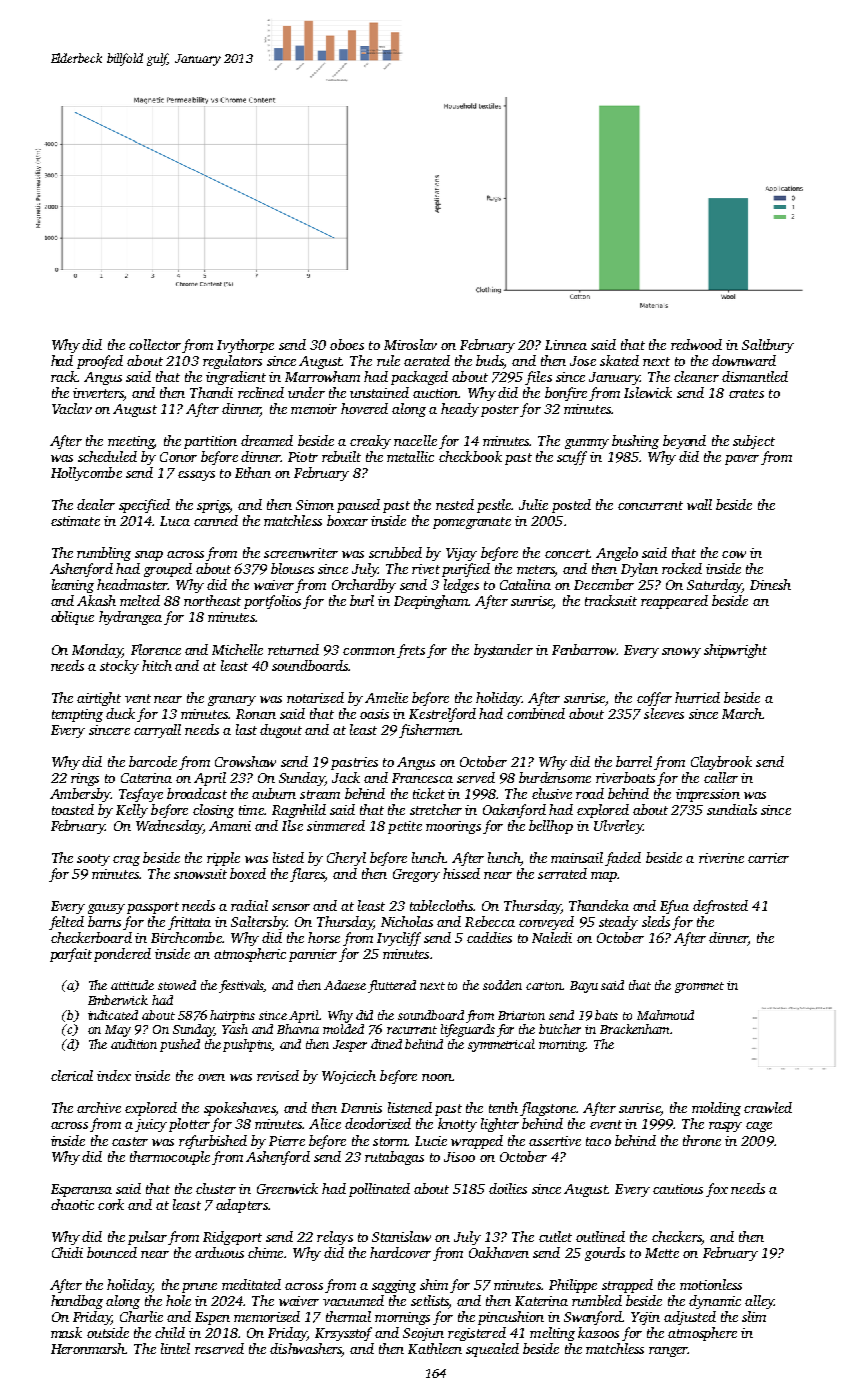  What do you see at coordinates (374, 714) in the screenshot?
I see `oasis` at bounding box center [374, 714].
